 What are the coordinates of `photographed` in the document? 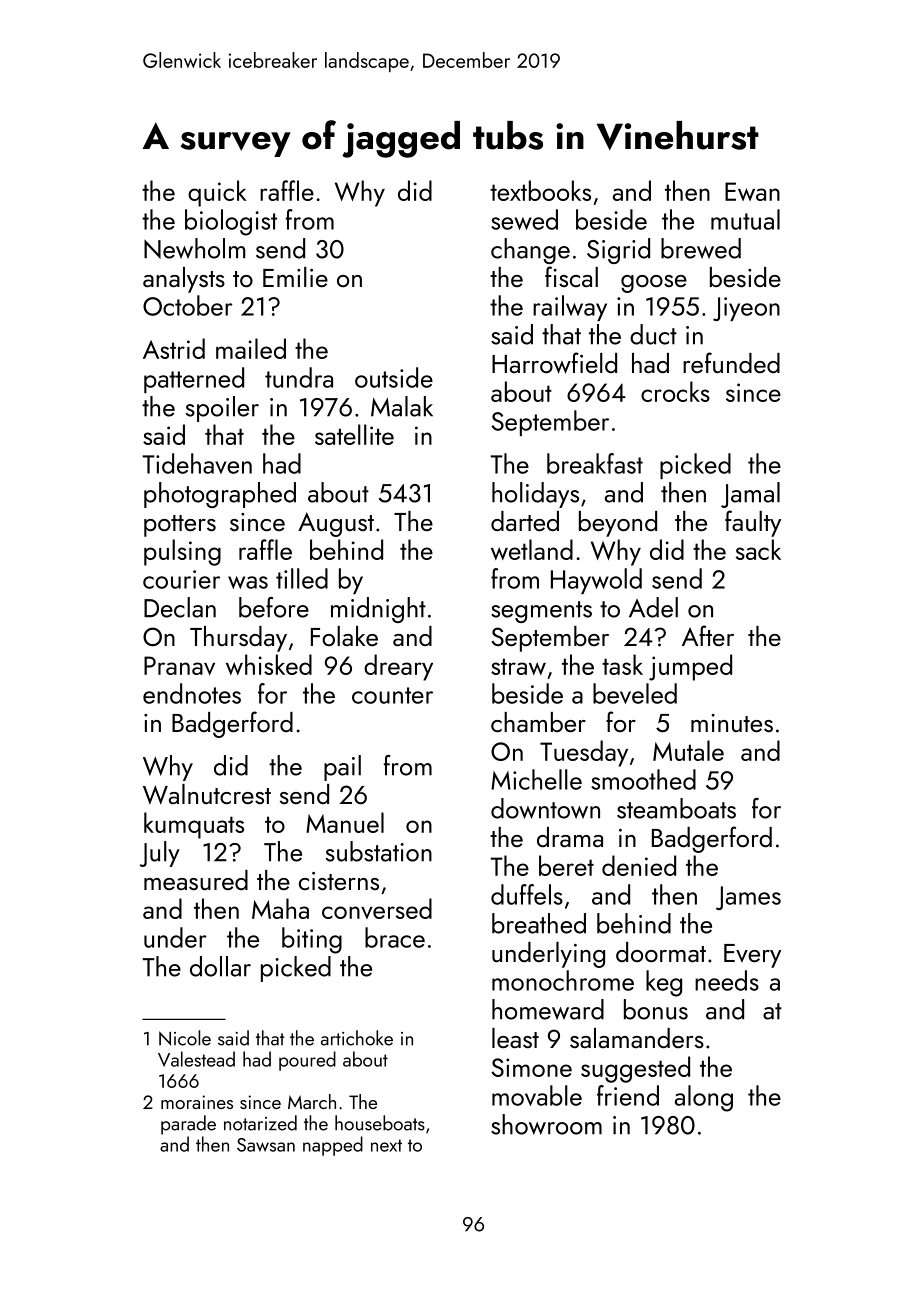 It's located at (220, 495).
